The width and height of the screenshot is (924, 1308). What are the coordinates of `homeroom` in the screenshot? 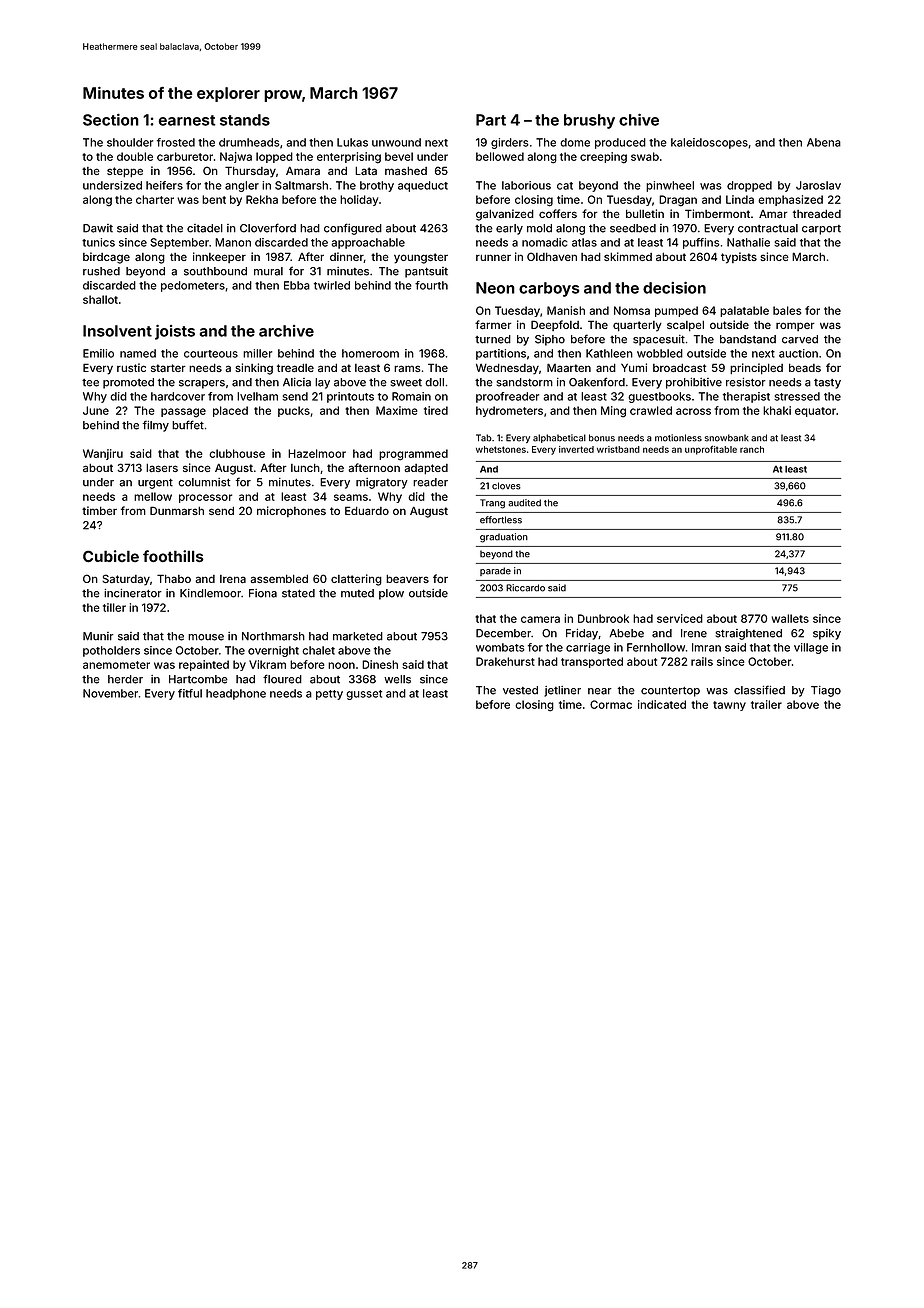 It's located at (370, 353).
